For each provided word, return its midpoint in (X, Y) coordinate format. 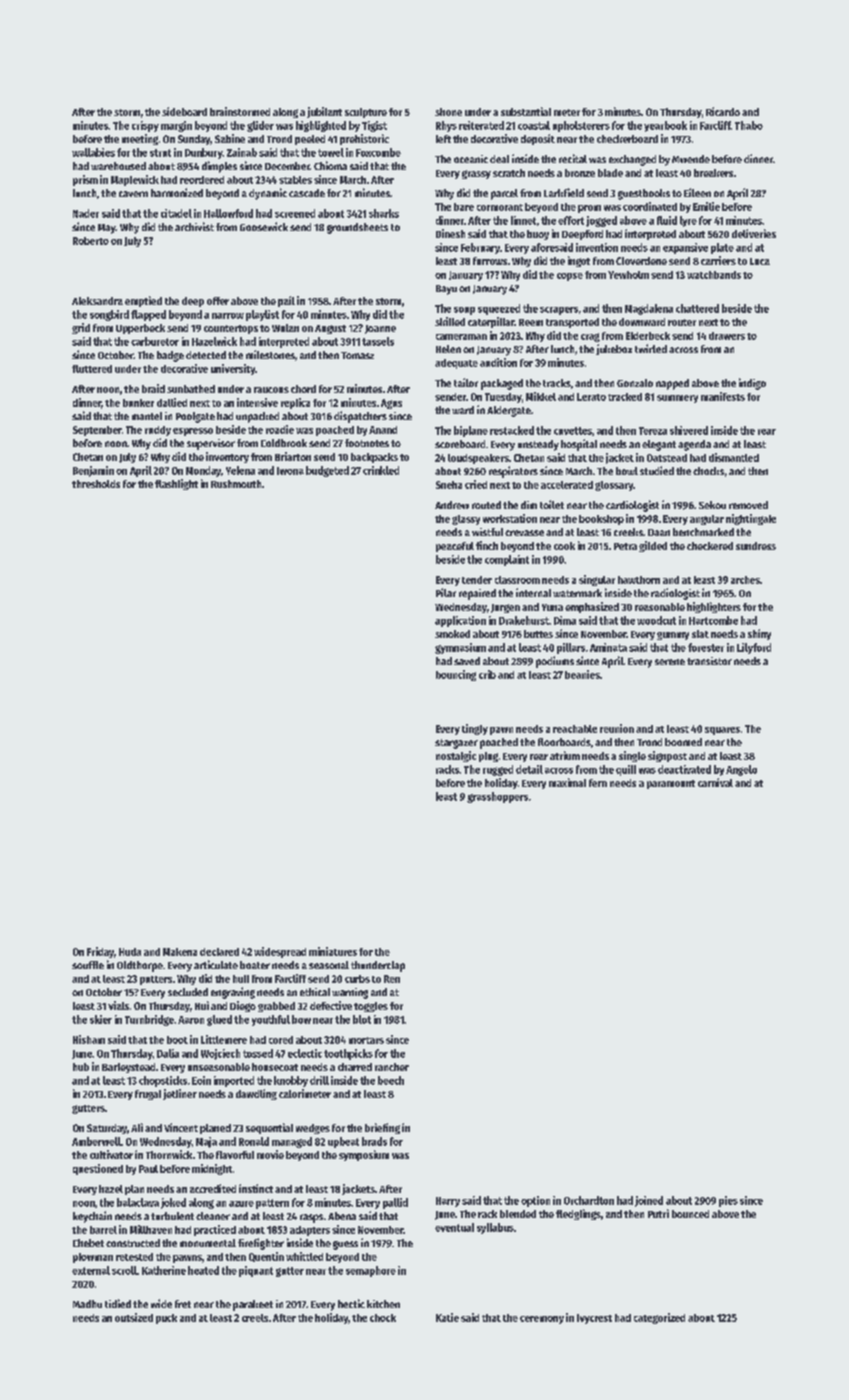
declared (219, 952)
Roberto (91, 241)
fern (598, 783)
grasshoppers (497, 797)
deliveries (754, 233)
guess (345, 1245)
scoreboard (460, 444)
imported (234, 1081)
